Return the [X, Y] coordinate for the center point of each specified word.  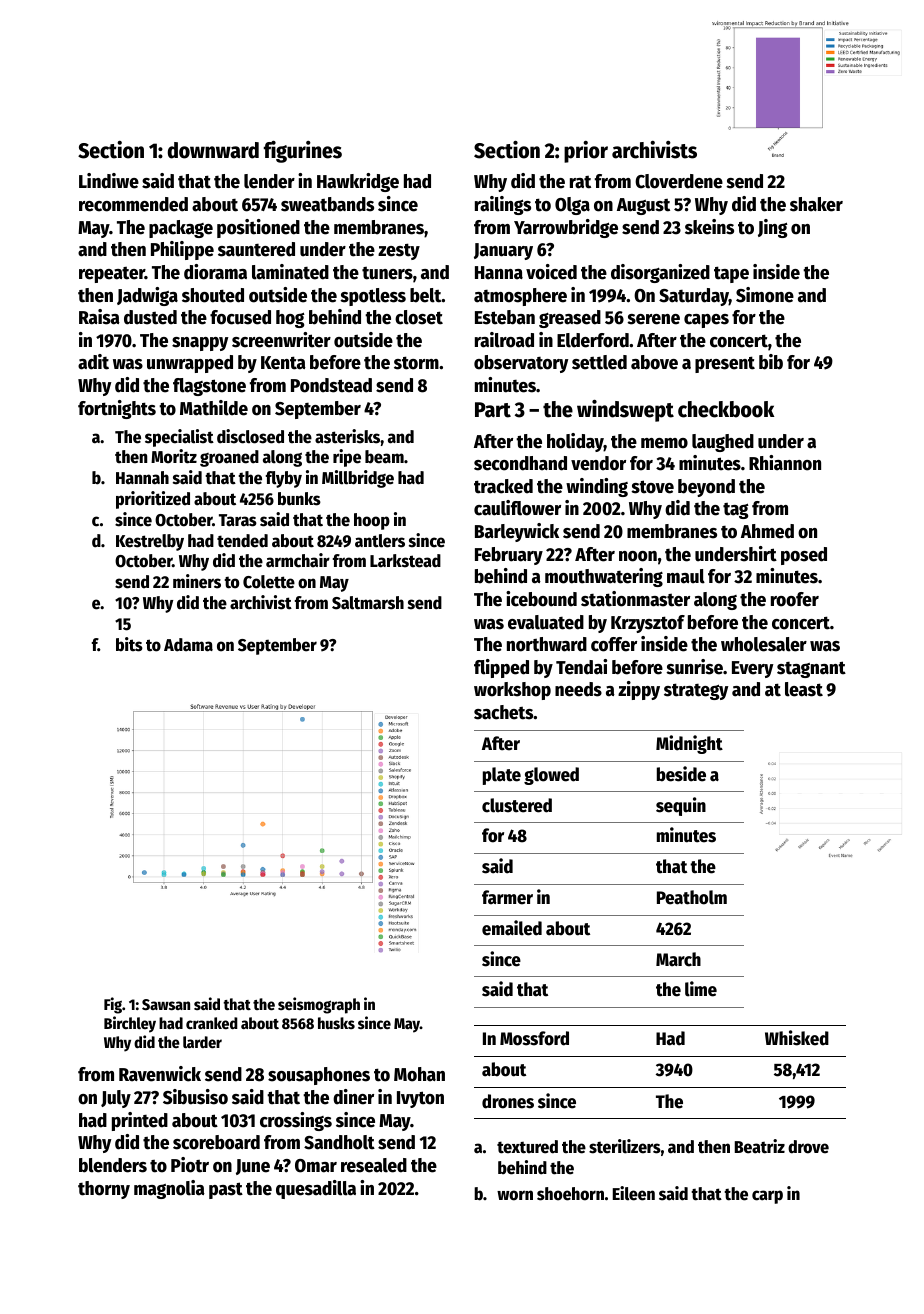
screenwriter [281, 340]
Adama [188, 645]
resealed [374, 1165]
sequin [681, 806]
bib [771, 362]
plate [502, 776]
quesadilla [316, 1189]
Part [493, 410]
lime [701, 989]
